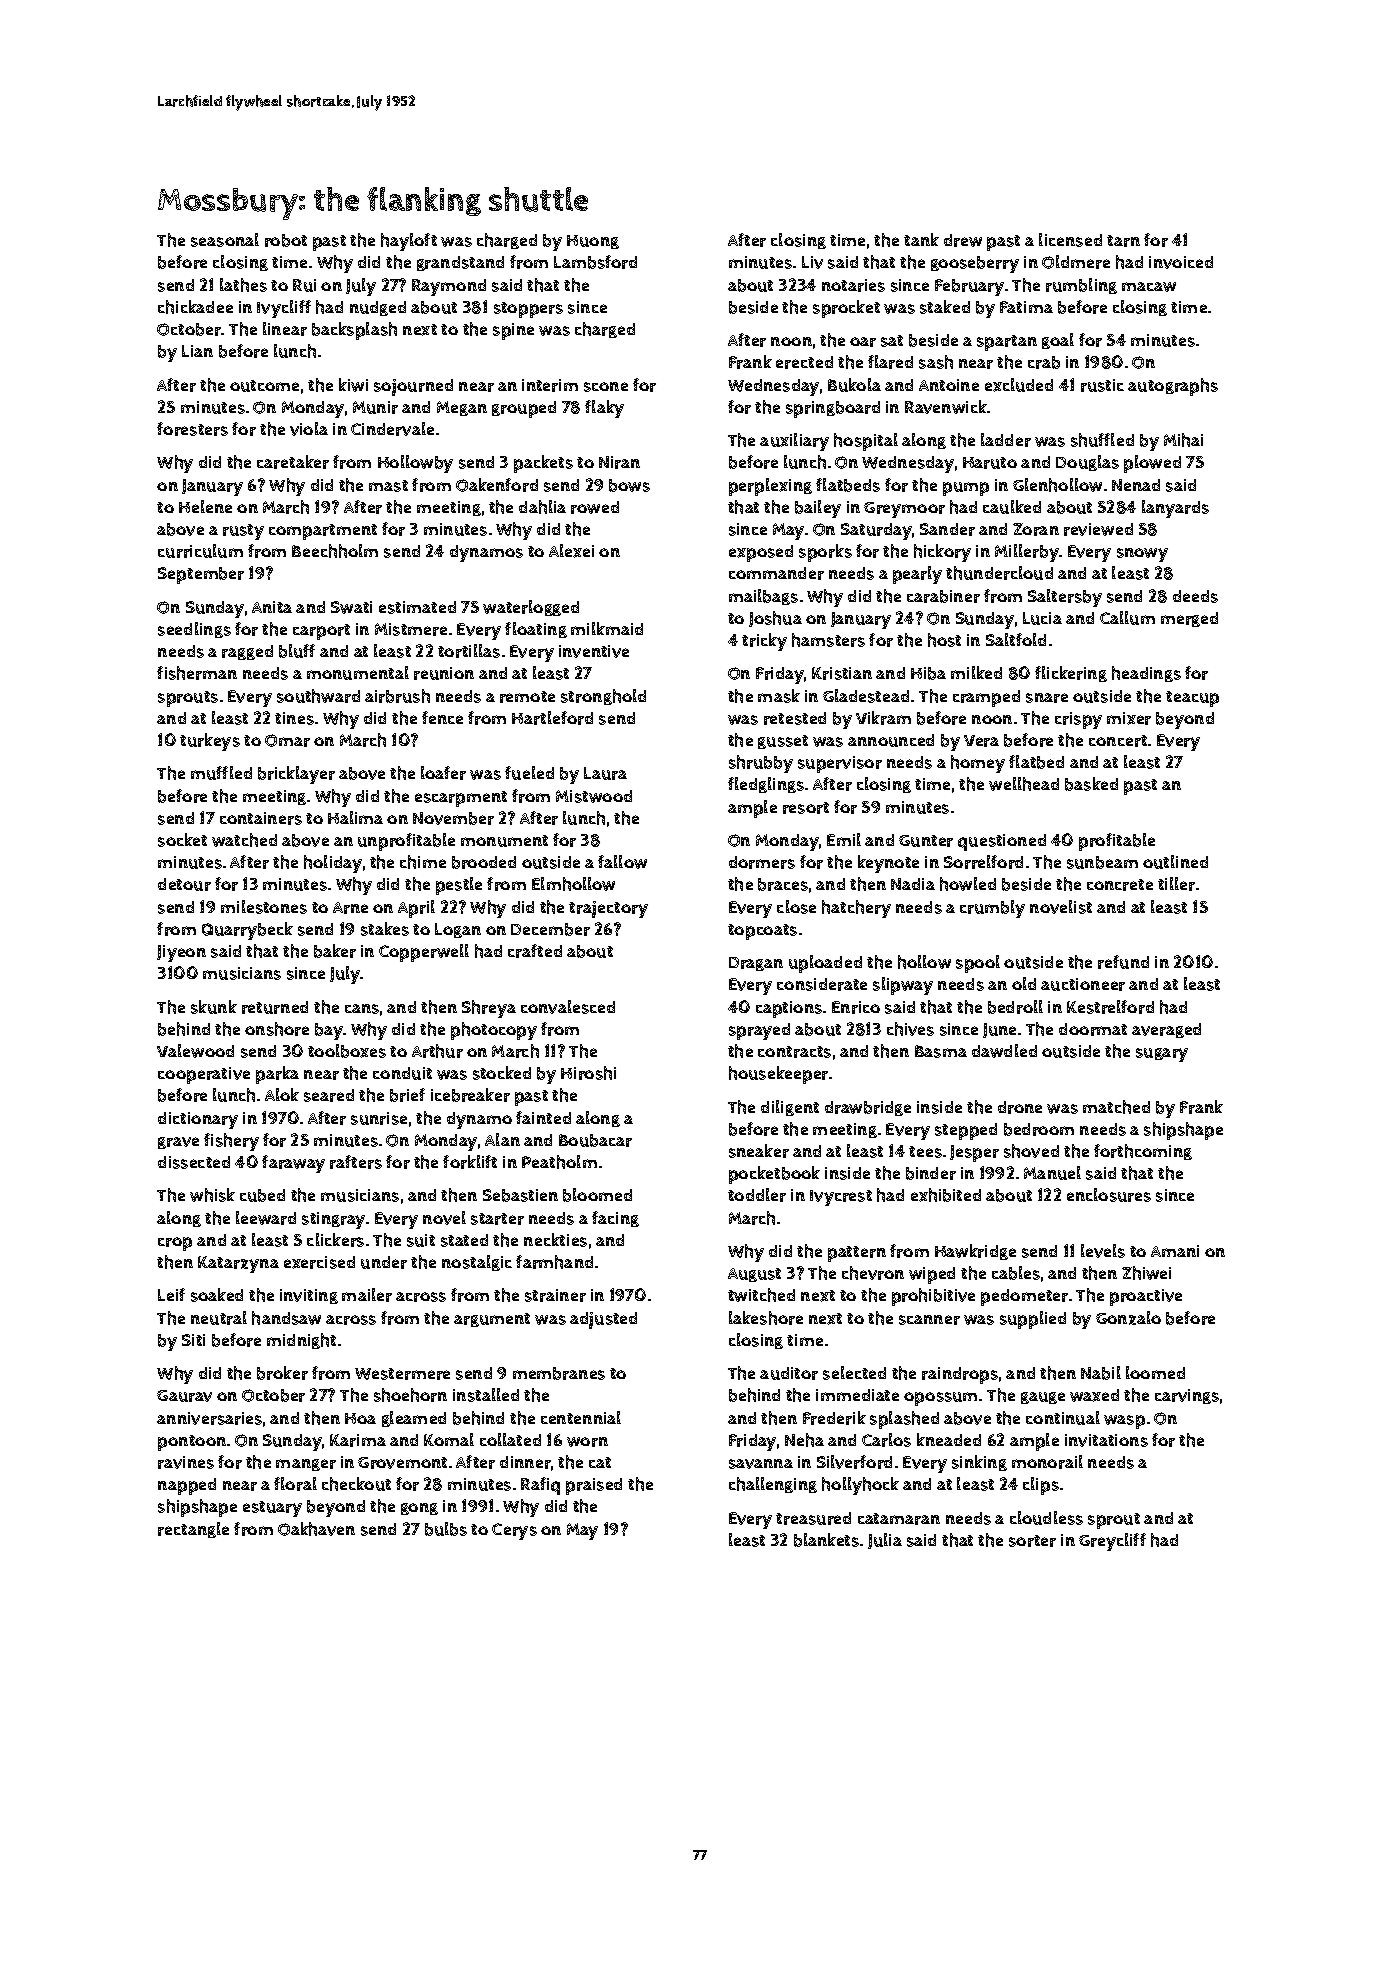 The height and width of the screenshot is (1969, 1386). What do you see at coordinates (225, 240) in the screenshot?
I see `seasonal` at bounding box center [225, 240].
